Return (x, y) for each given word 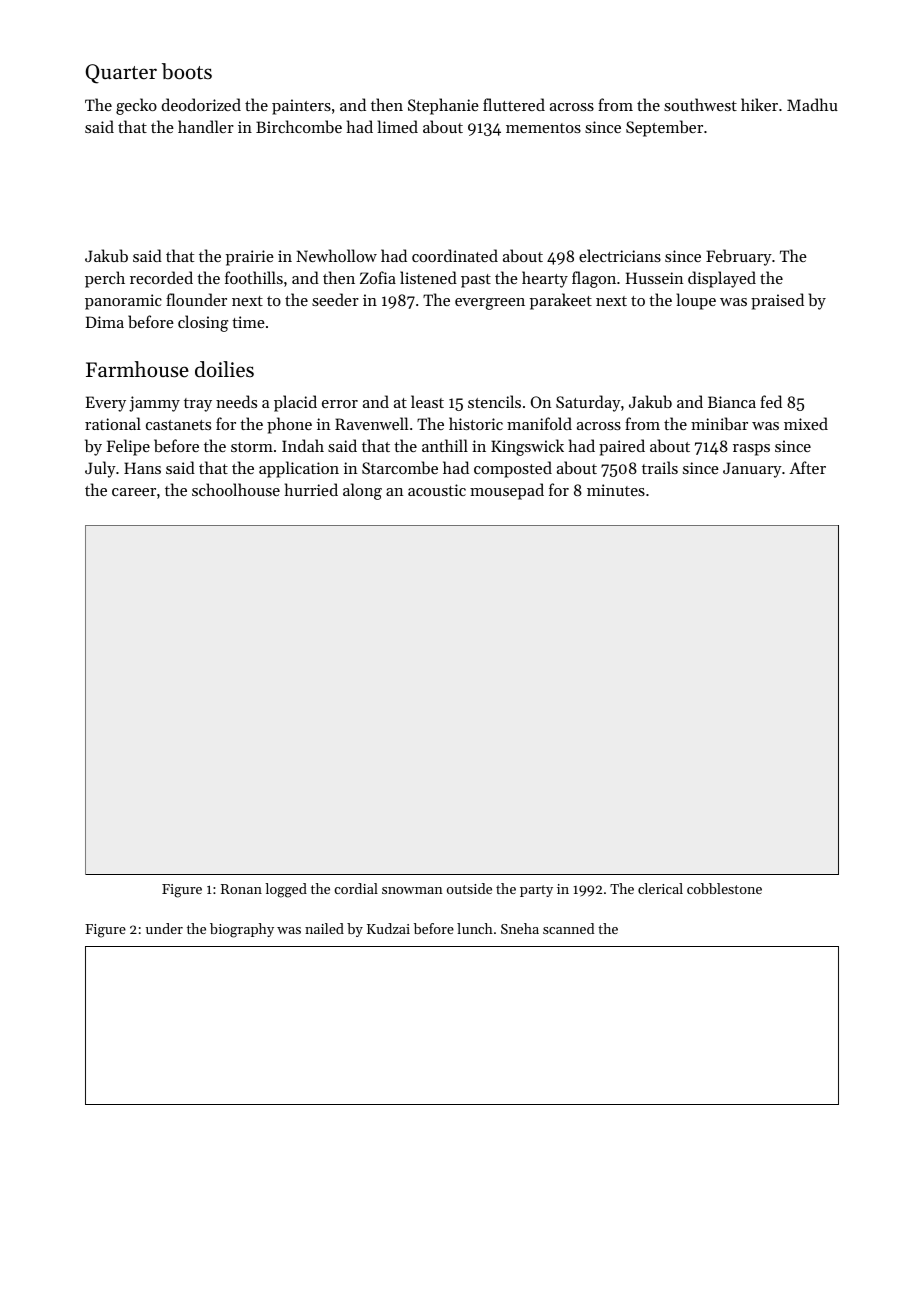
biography (242, 930)
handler (206, 126)
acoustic (437, 490)
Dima (105, 322)
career (134, 492)
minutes (616, 490)
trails (660, 467)
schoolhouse (236, 489)
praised (777, 301)
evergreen (490, 304)
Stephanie (443, 106)
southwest (700, 104)
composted (513, 469)
